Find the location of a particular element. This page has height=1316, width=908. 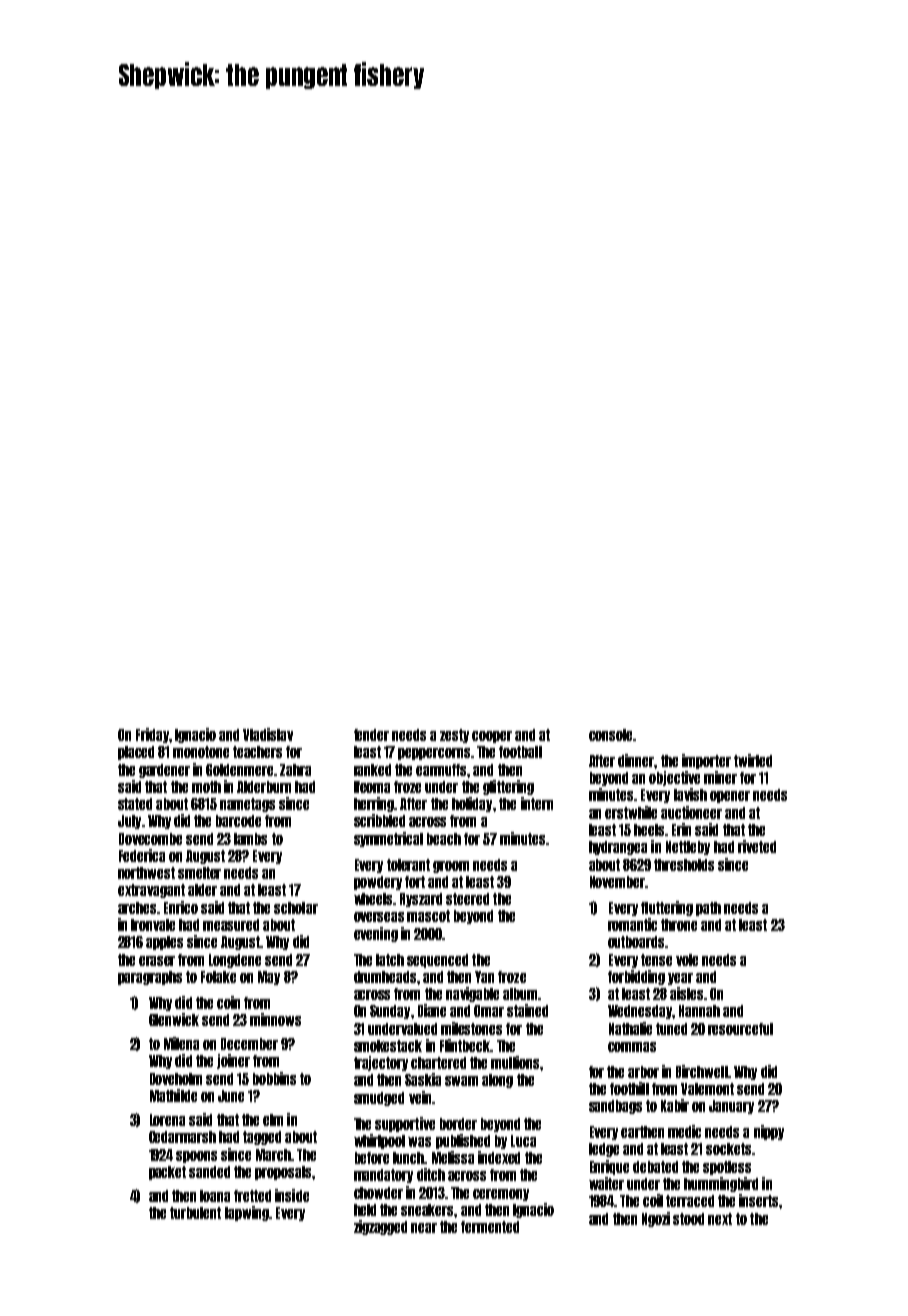

Longdene is located at coordinates (235, 961).
